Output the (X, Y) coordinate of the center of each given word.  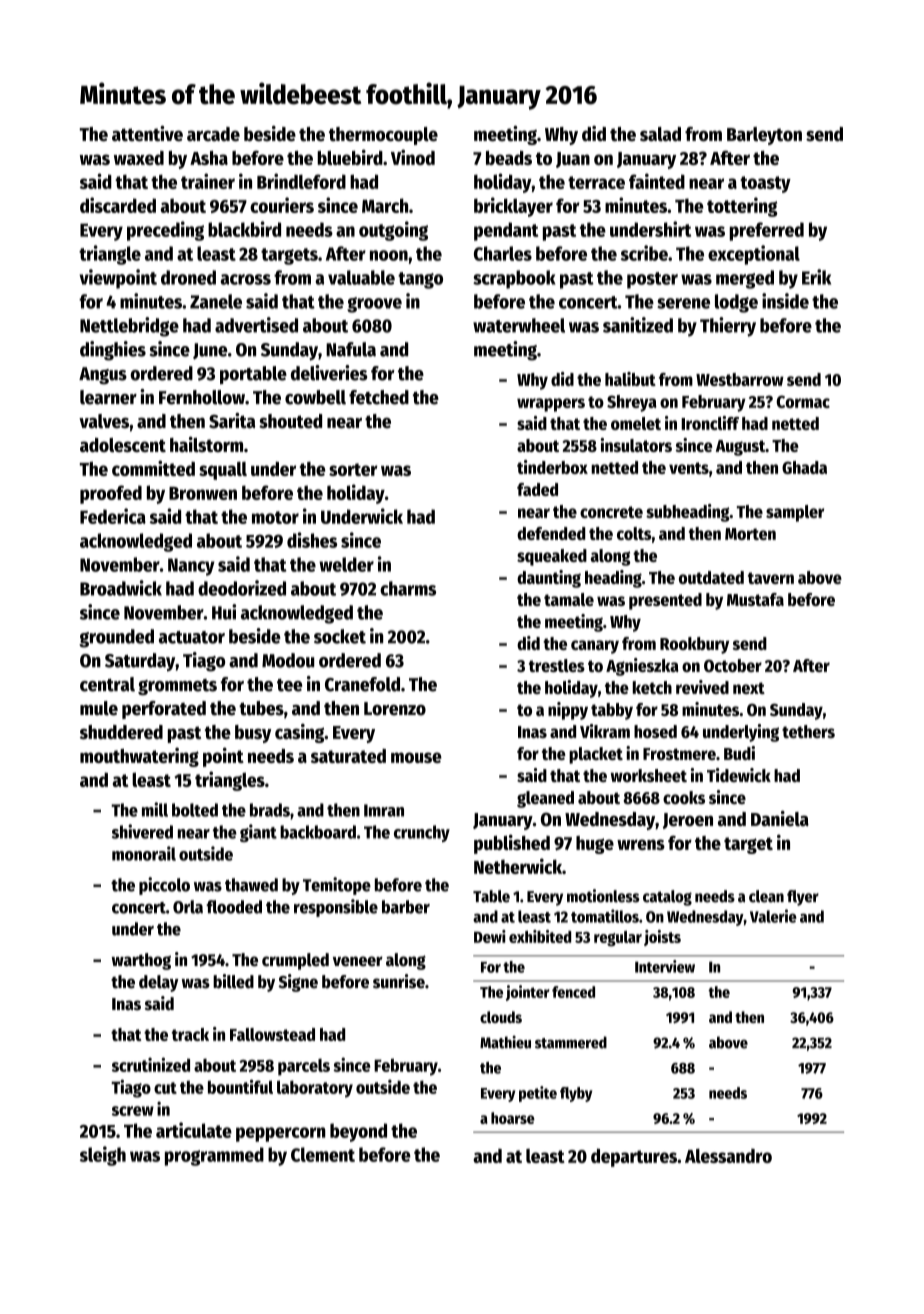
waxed (139, 158)
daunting (549, 579)
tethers (808, 731)
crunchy (422, 833)
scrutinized (151, 1064)
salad (660, 134)
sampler (795, 513)
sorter (353, 469)
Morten (750, 534)
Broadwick (121, 588)
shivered (142, 831)
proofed (111, 494)
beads (509, 158)
